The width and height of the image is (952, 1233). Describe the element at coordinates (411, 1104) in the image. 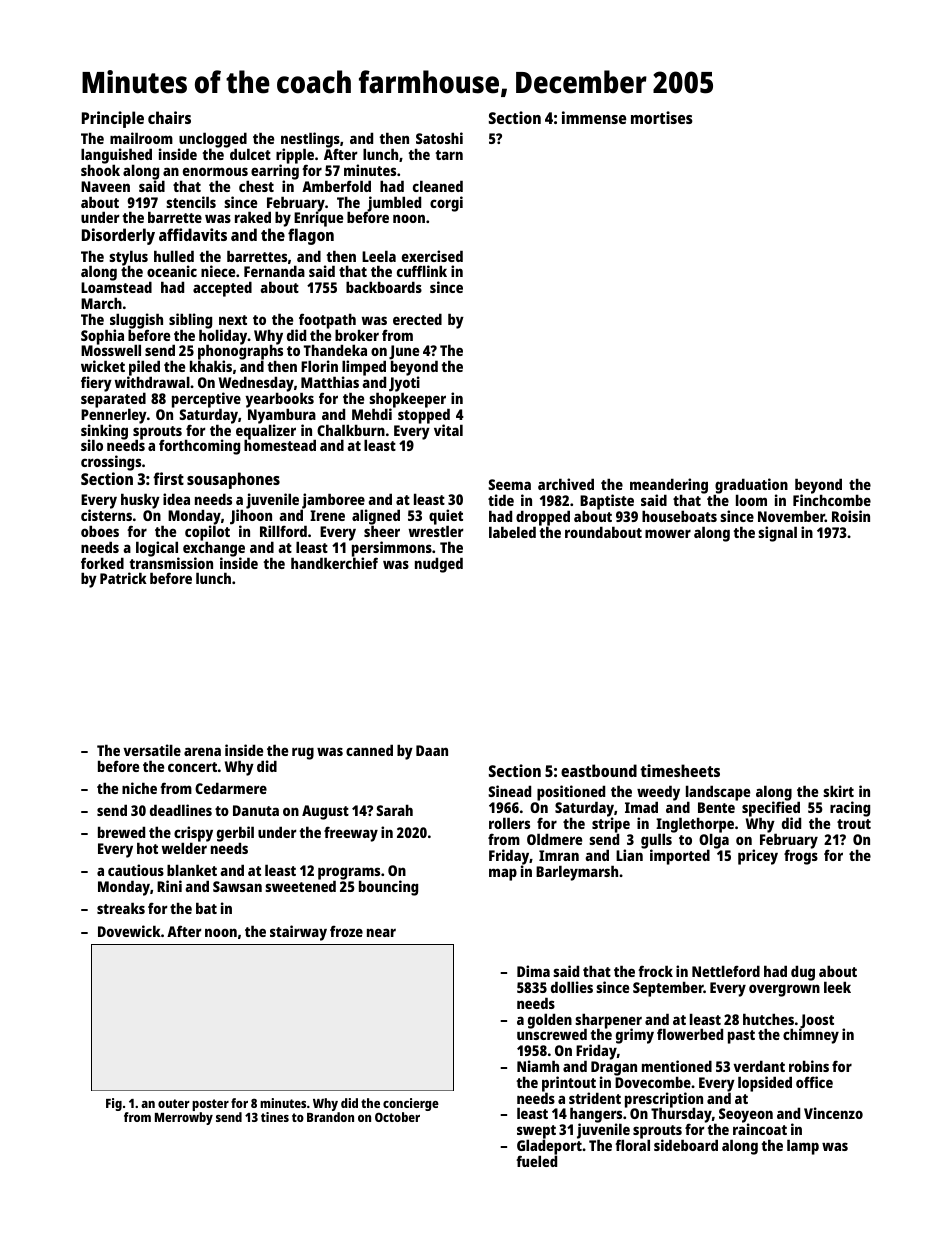

I see `concierge` at that location.
